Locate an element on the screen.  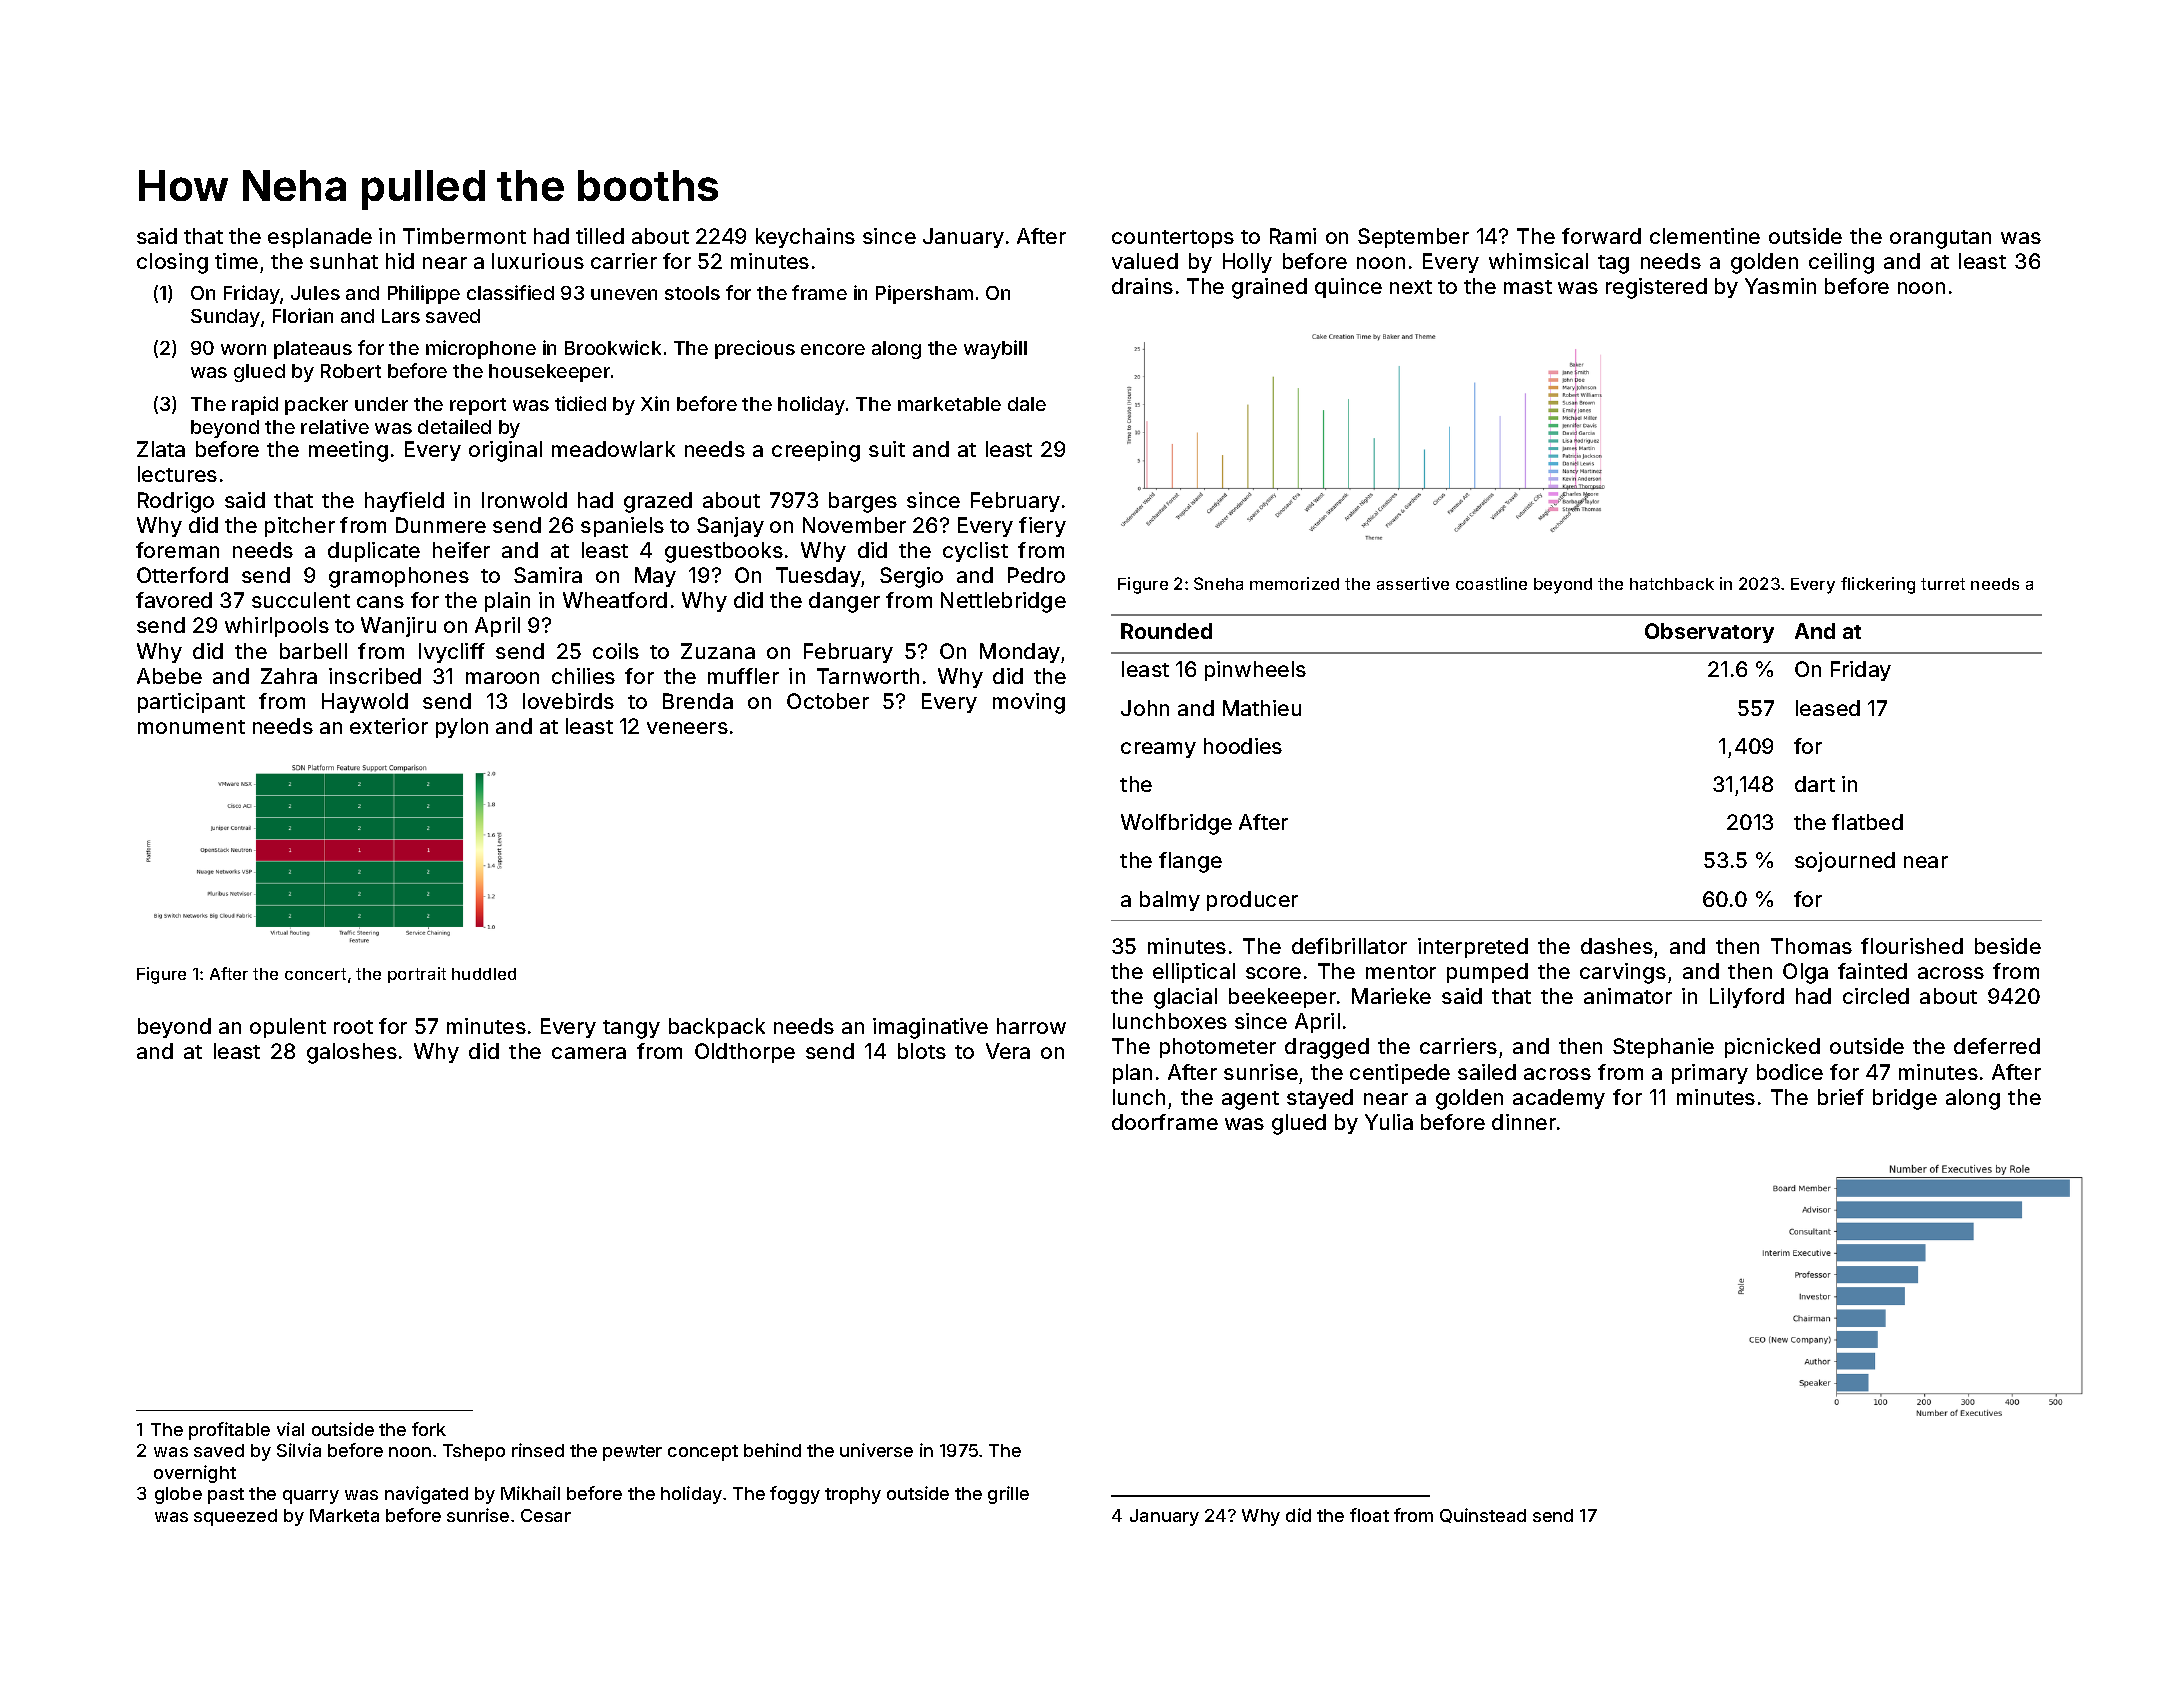
universe is located at coordinates (876, 1450).
